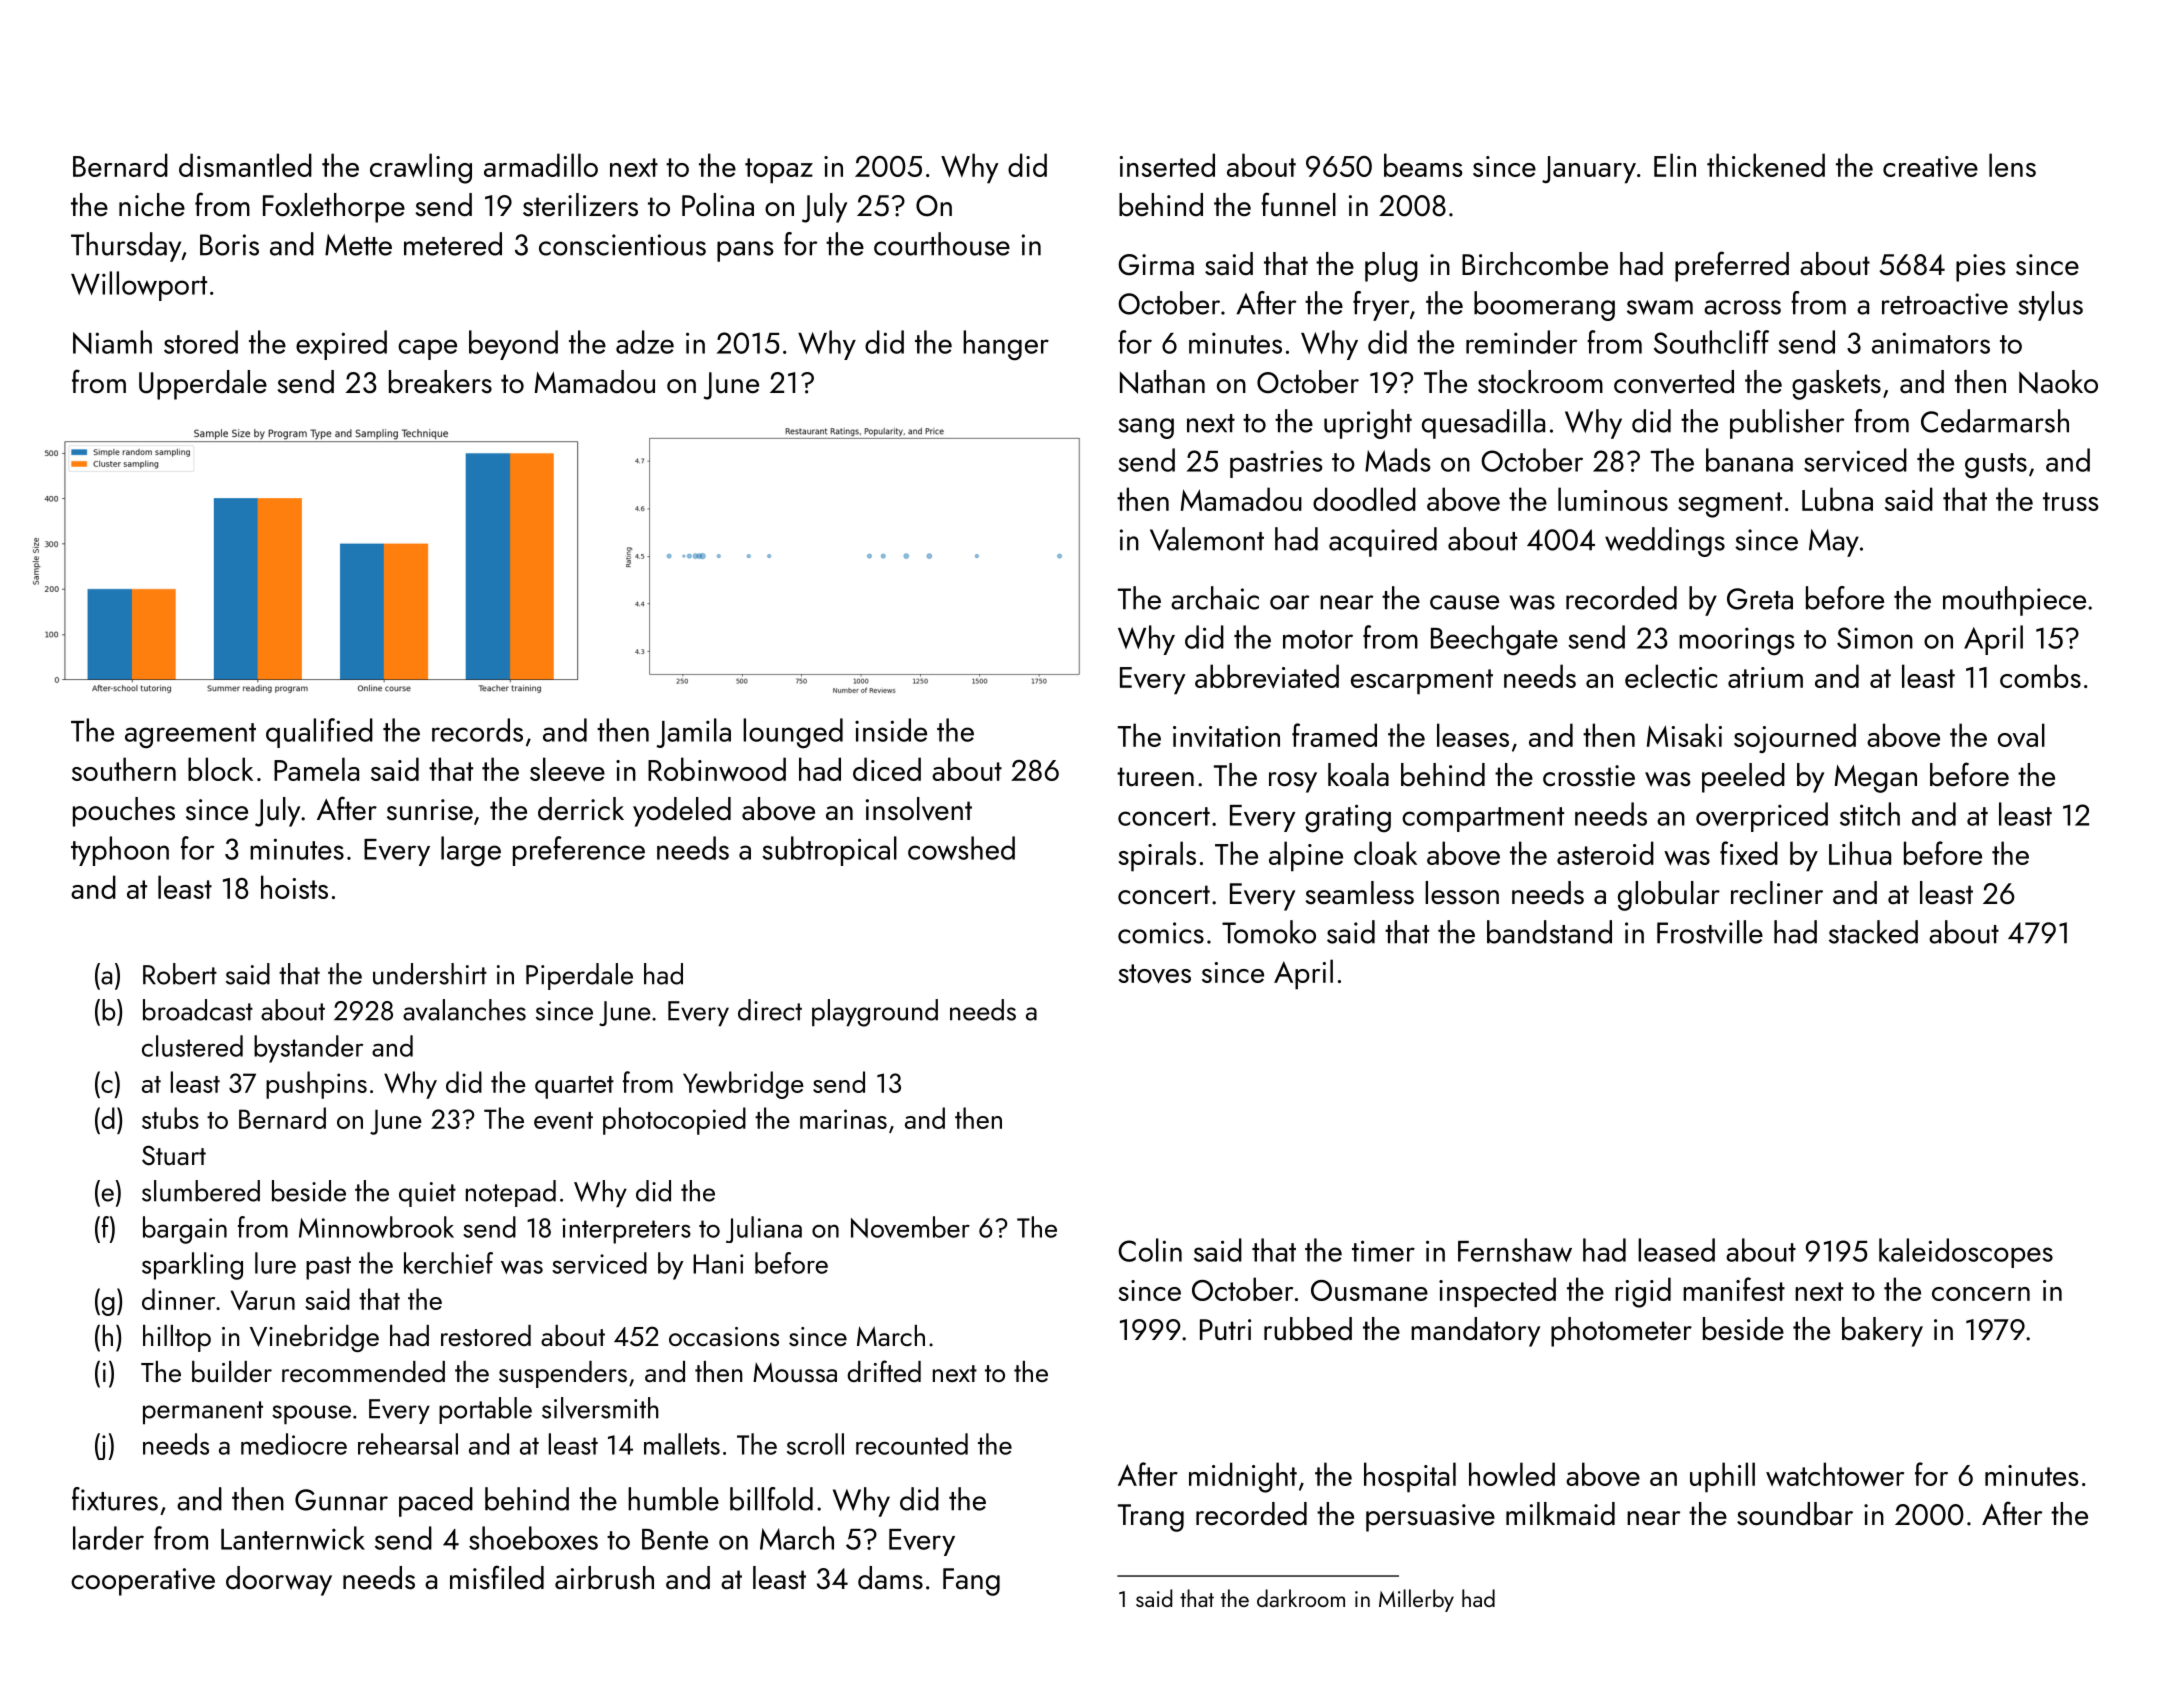  Describe the element at coordinates (1156, 265) in the document. I see `Girma` at that location.
